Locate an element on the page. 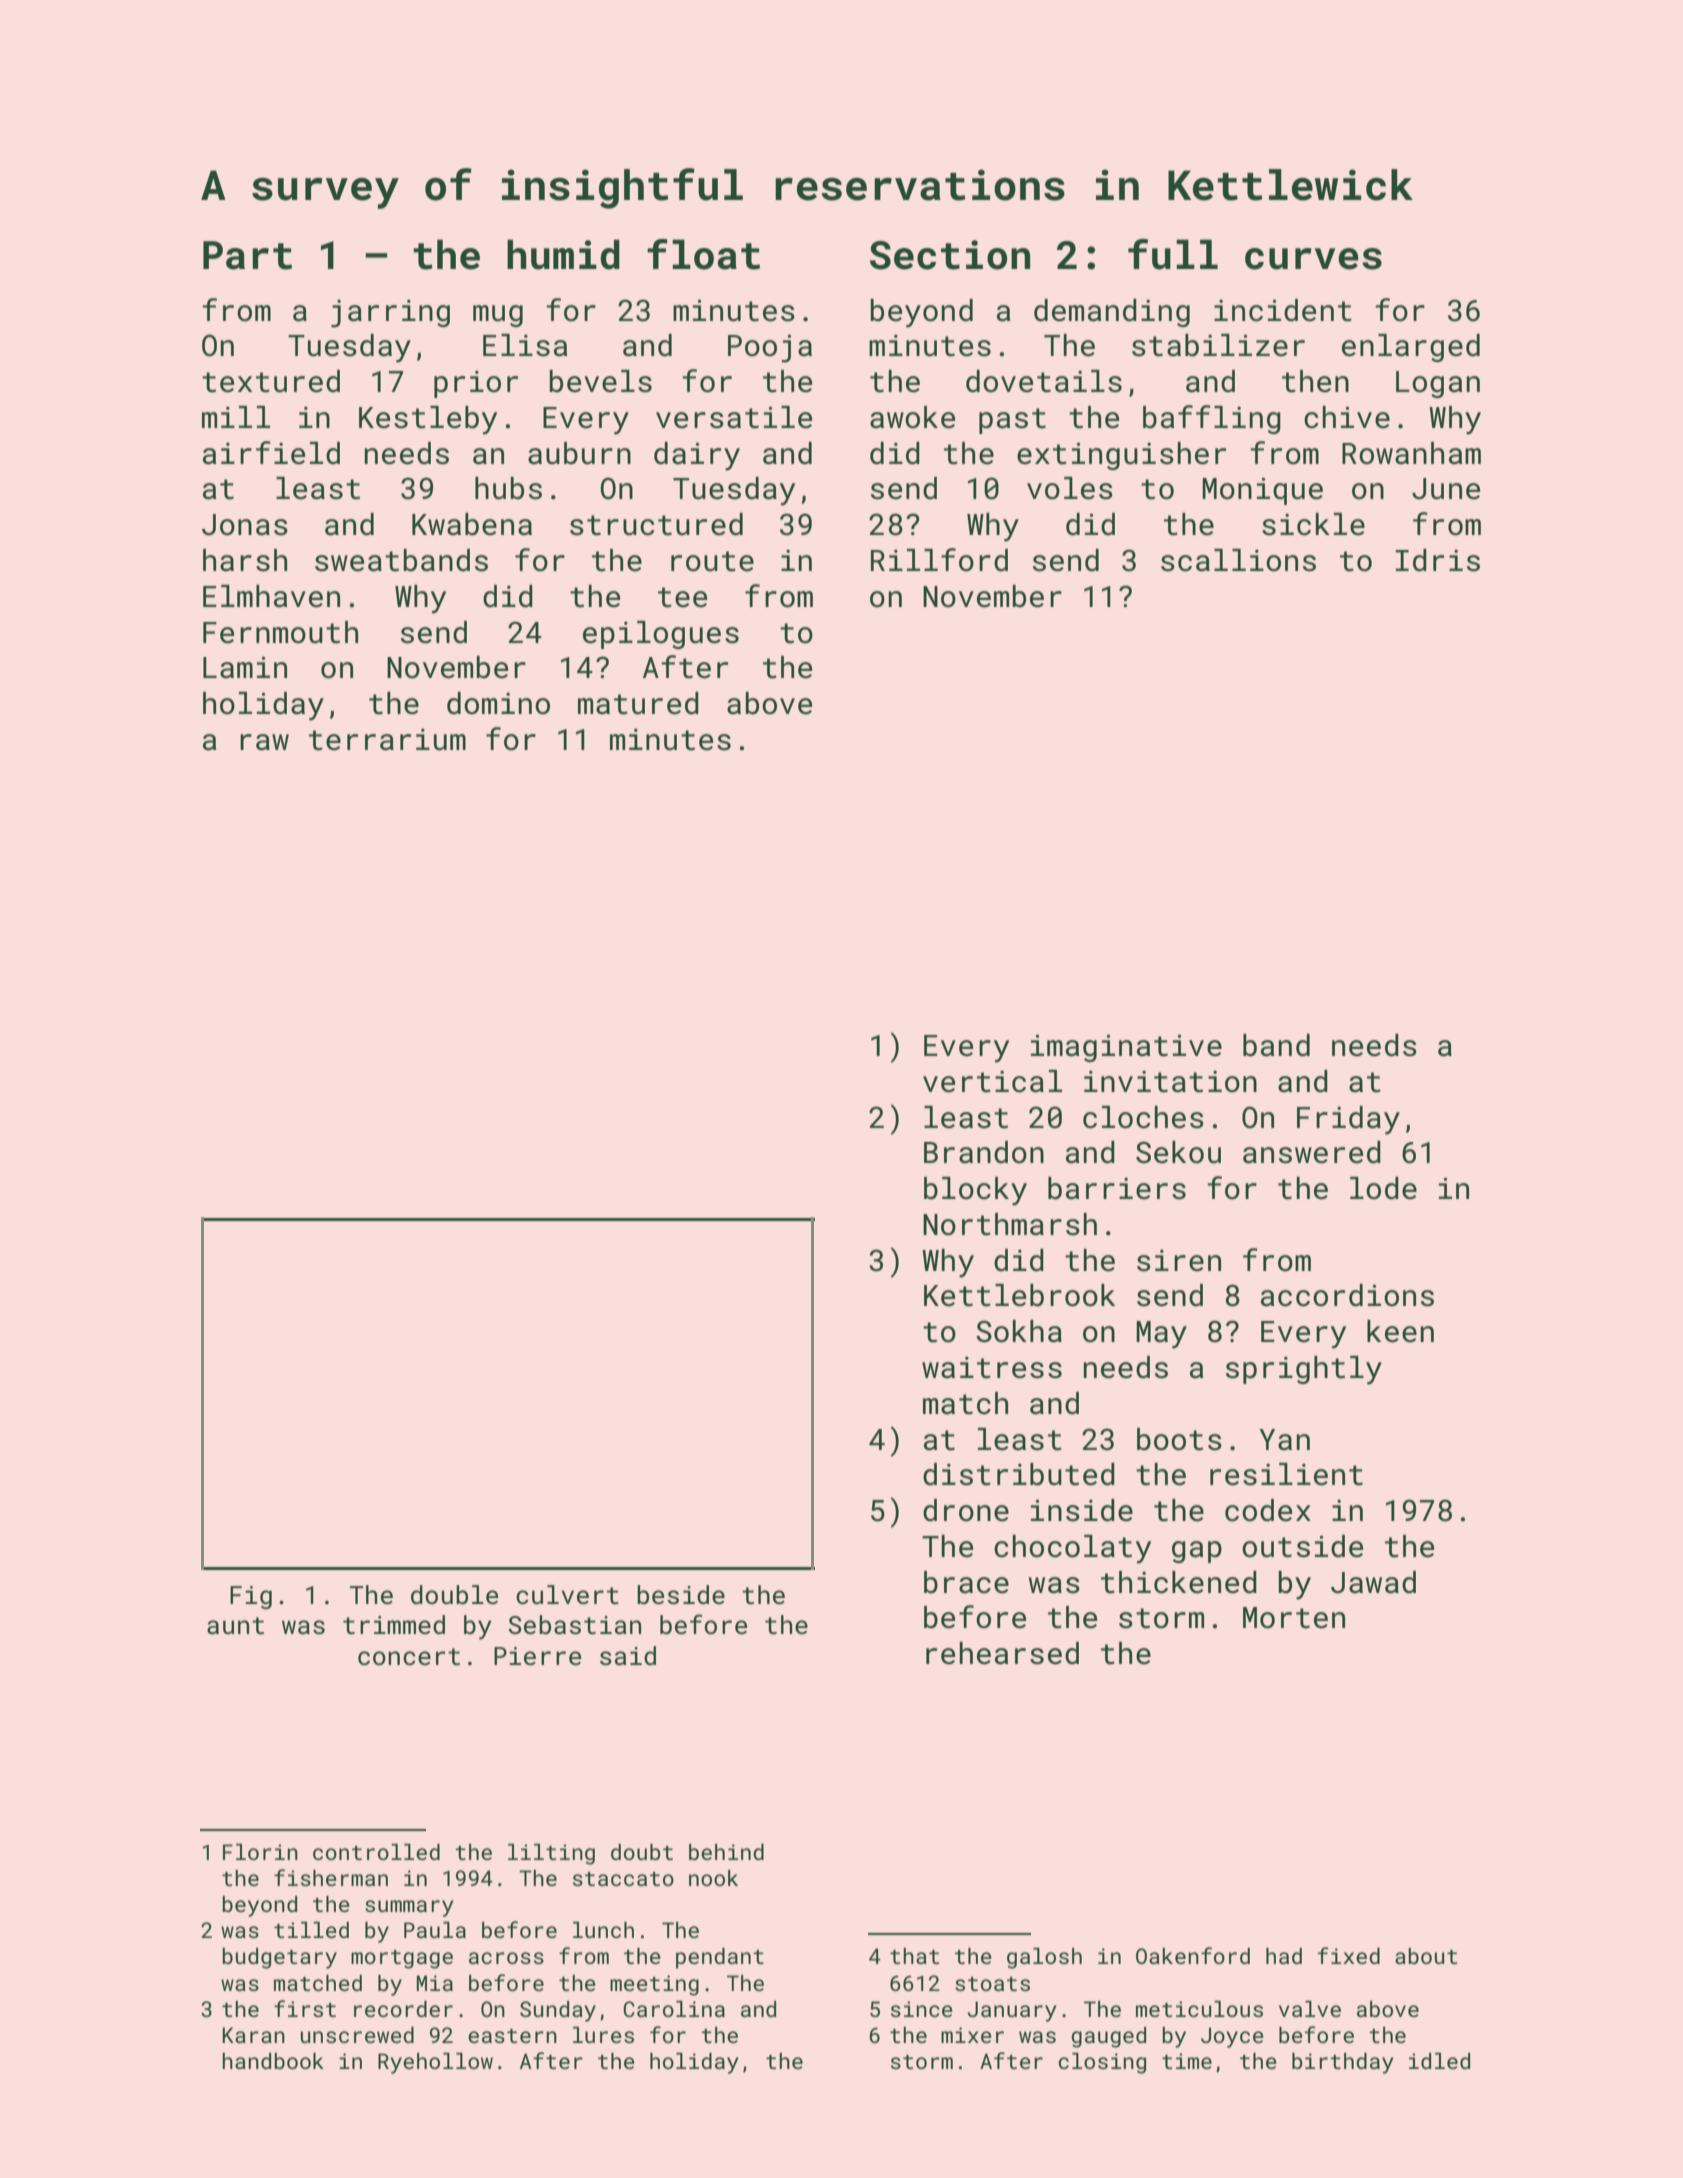 The height and width of the image is (2178, 1683). Part is located at coordinates (247, 255).
